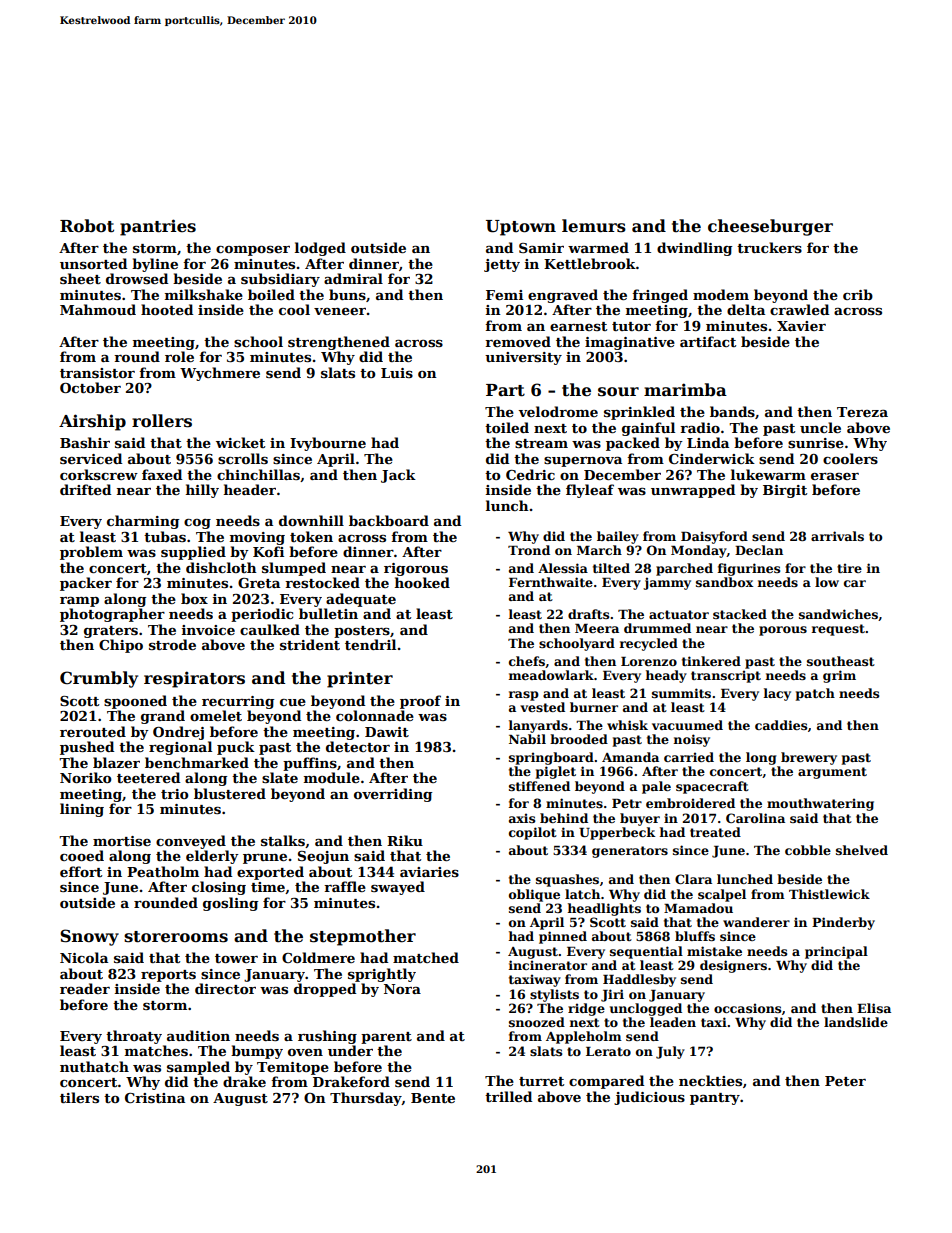 This document has height=1233, width=952. What do you see at coordinates (838, 630) in the document?
I see `request` at bounding box center [838, 630].
